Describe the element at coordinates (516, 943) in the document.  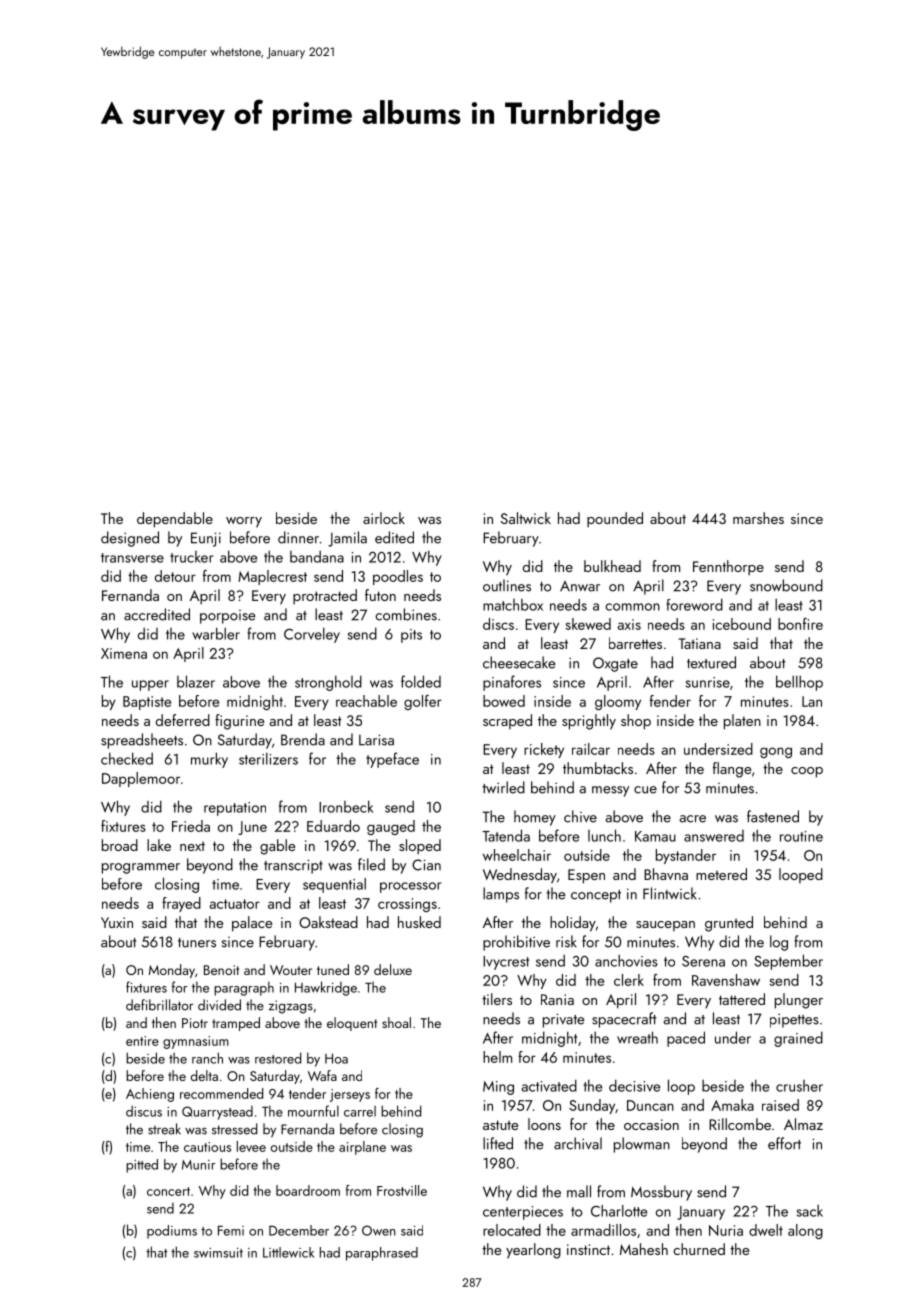
I see `prohibitive` at that location.
